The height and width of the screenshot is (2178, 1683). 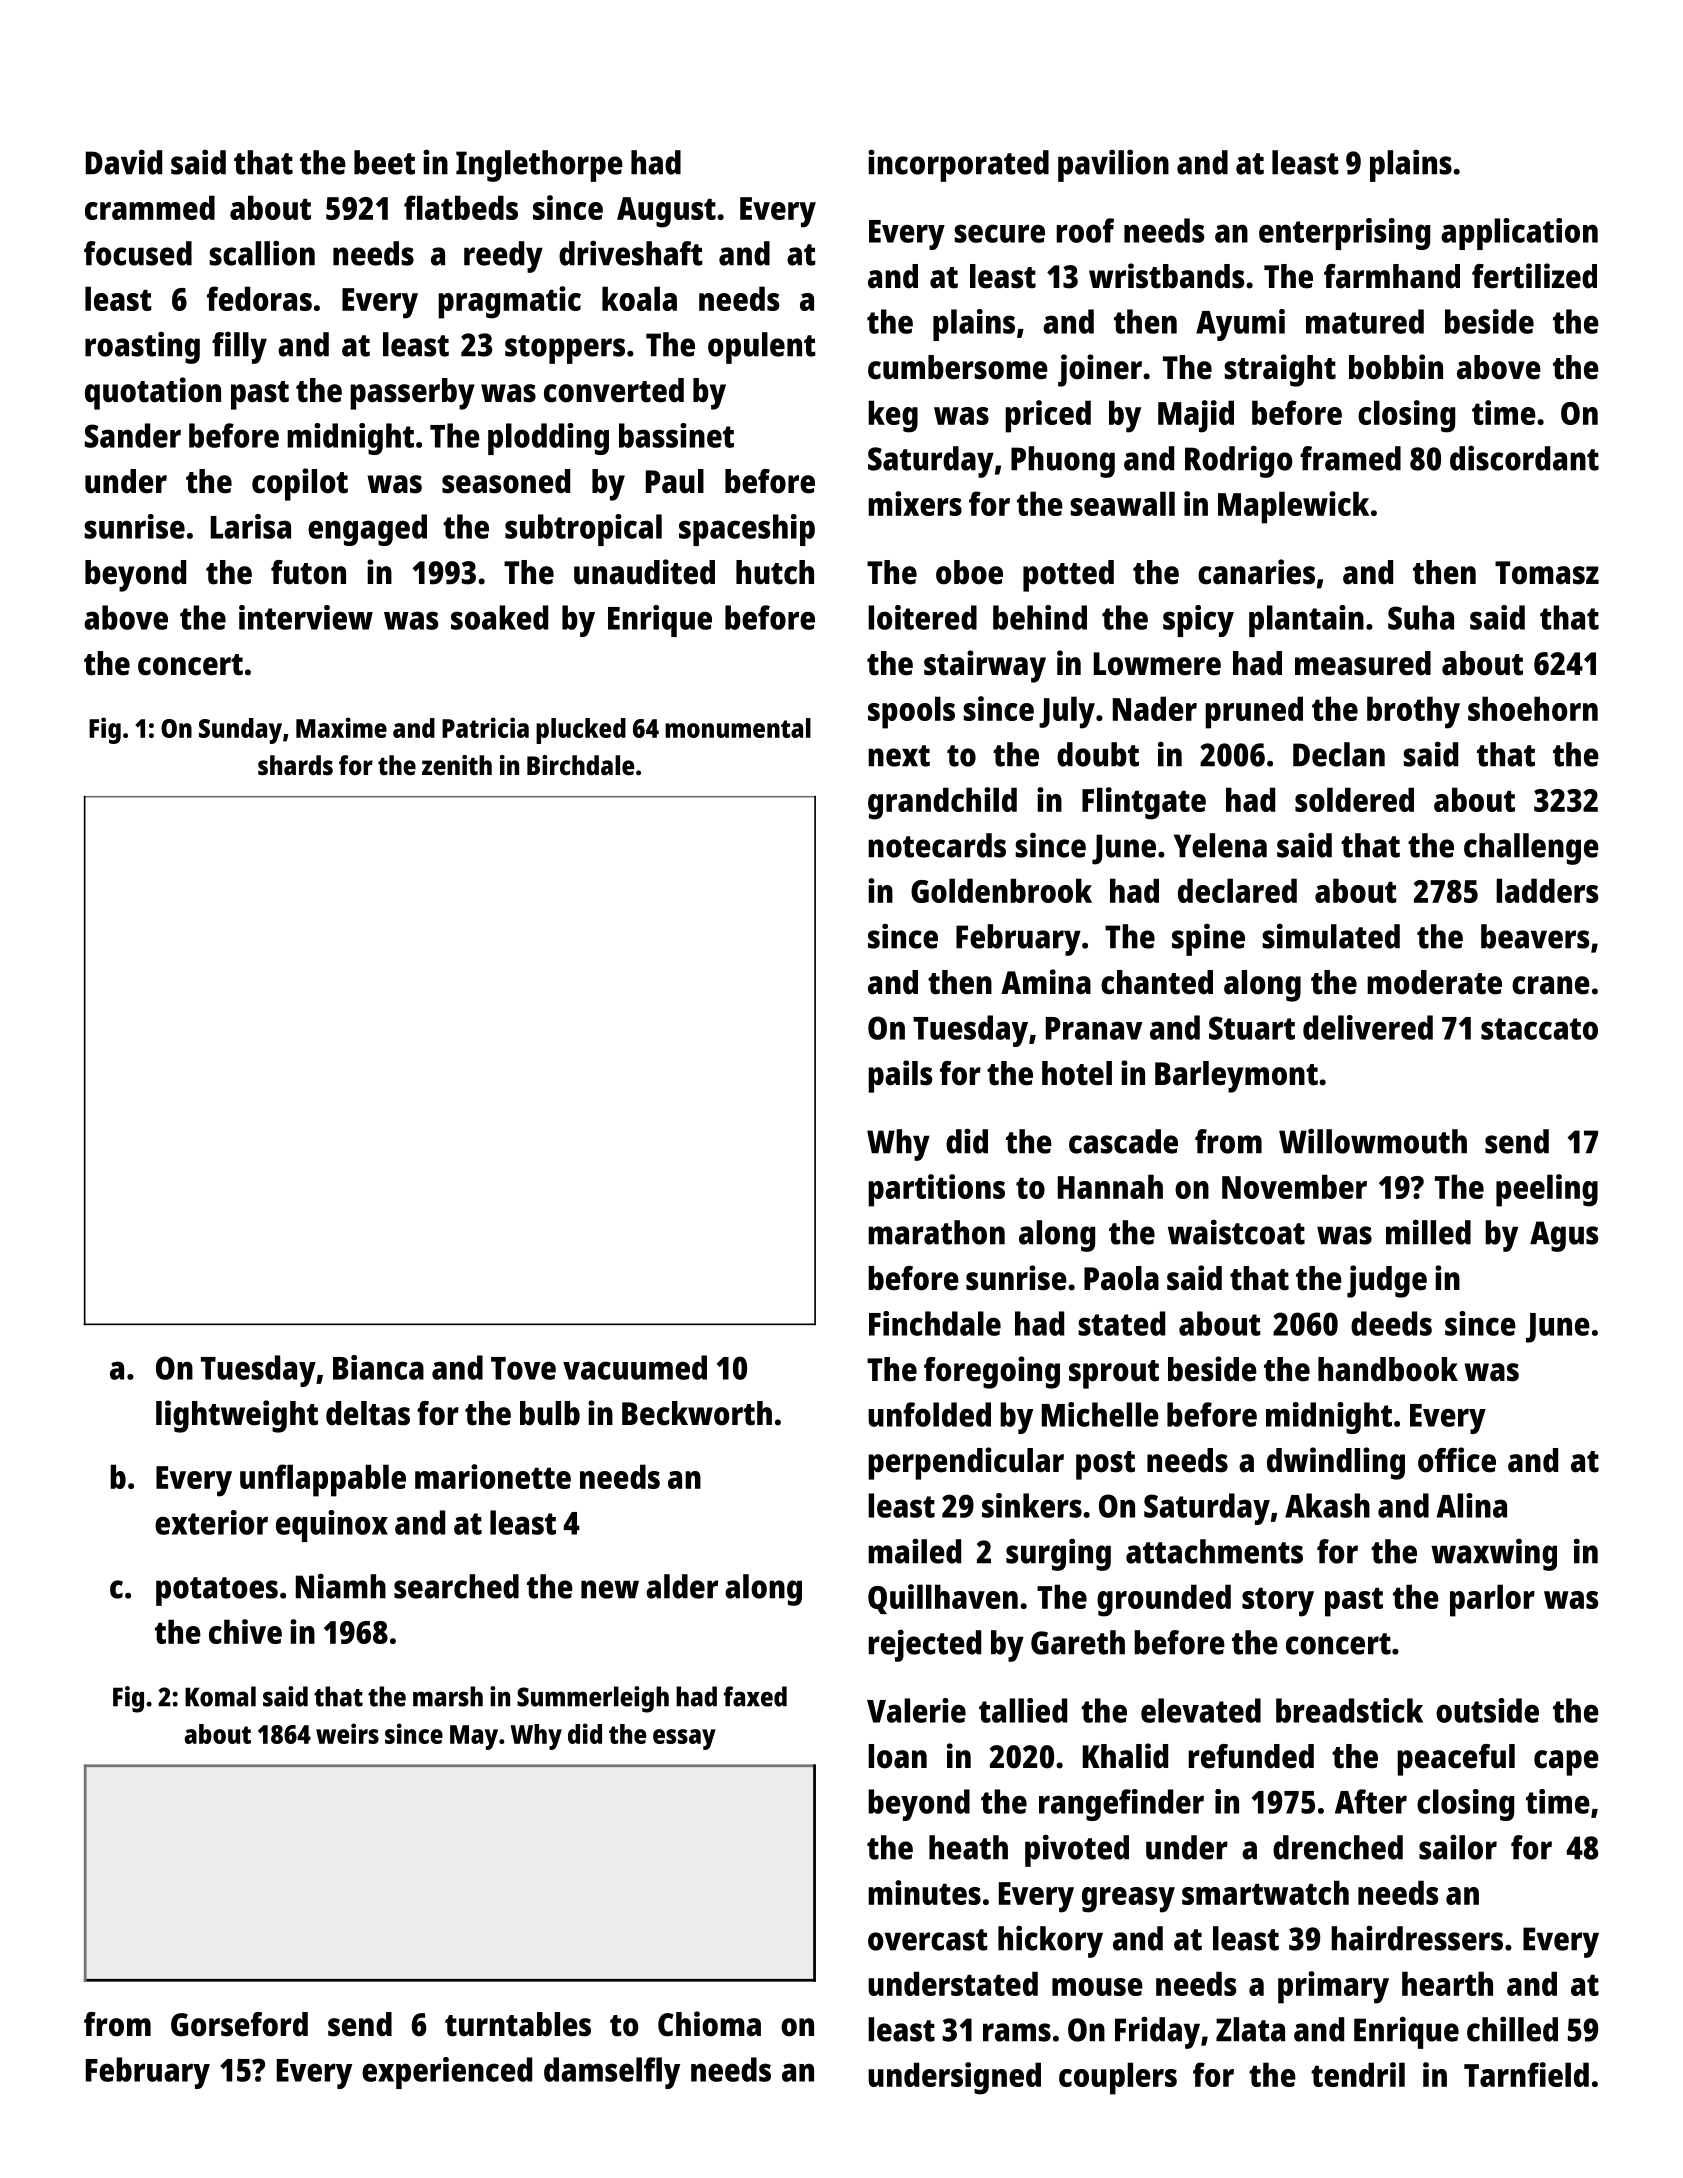 I want to click on Tarnfield, so click(x=1526, y=2074).
